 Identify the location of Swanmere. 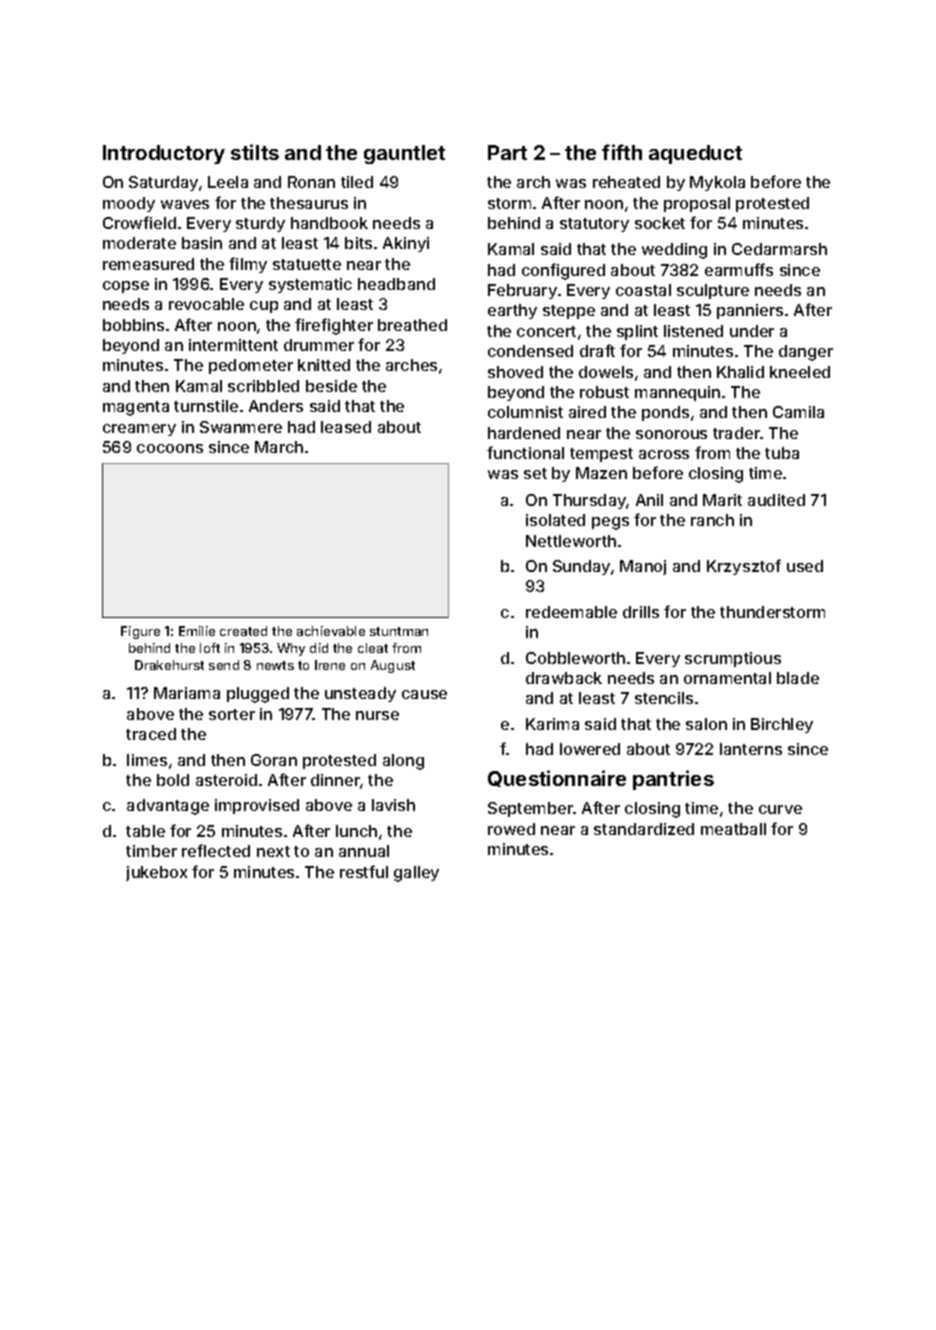
(241, 427).
